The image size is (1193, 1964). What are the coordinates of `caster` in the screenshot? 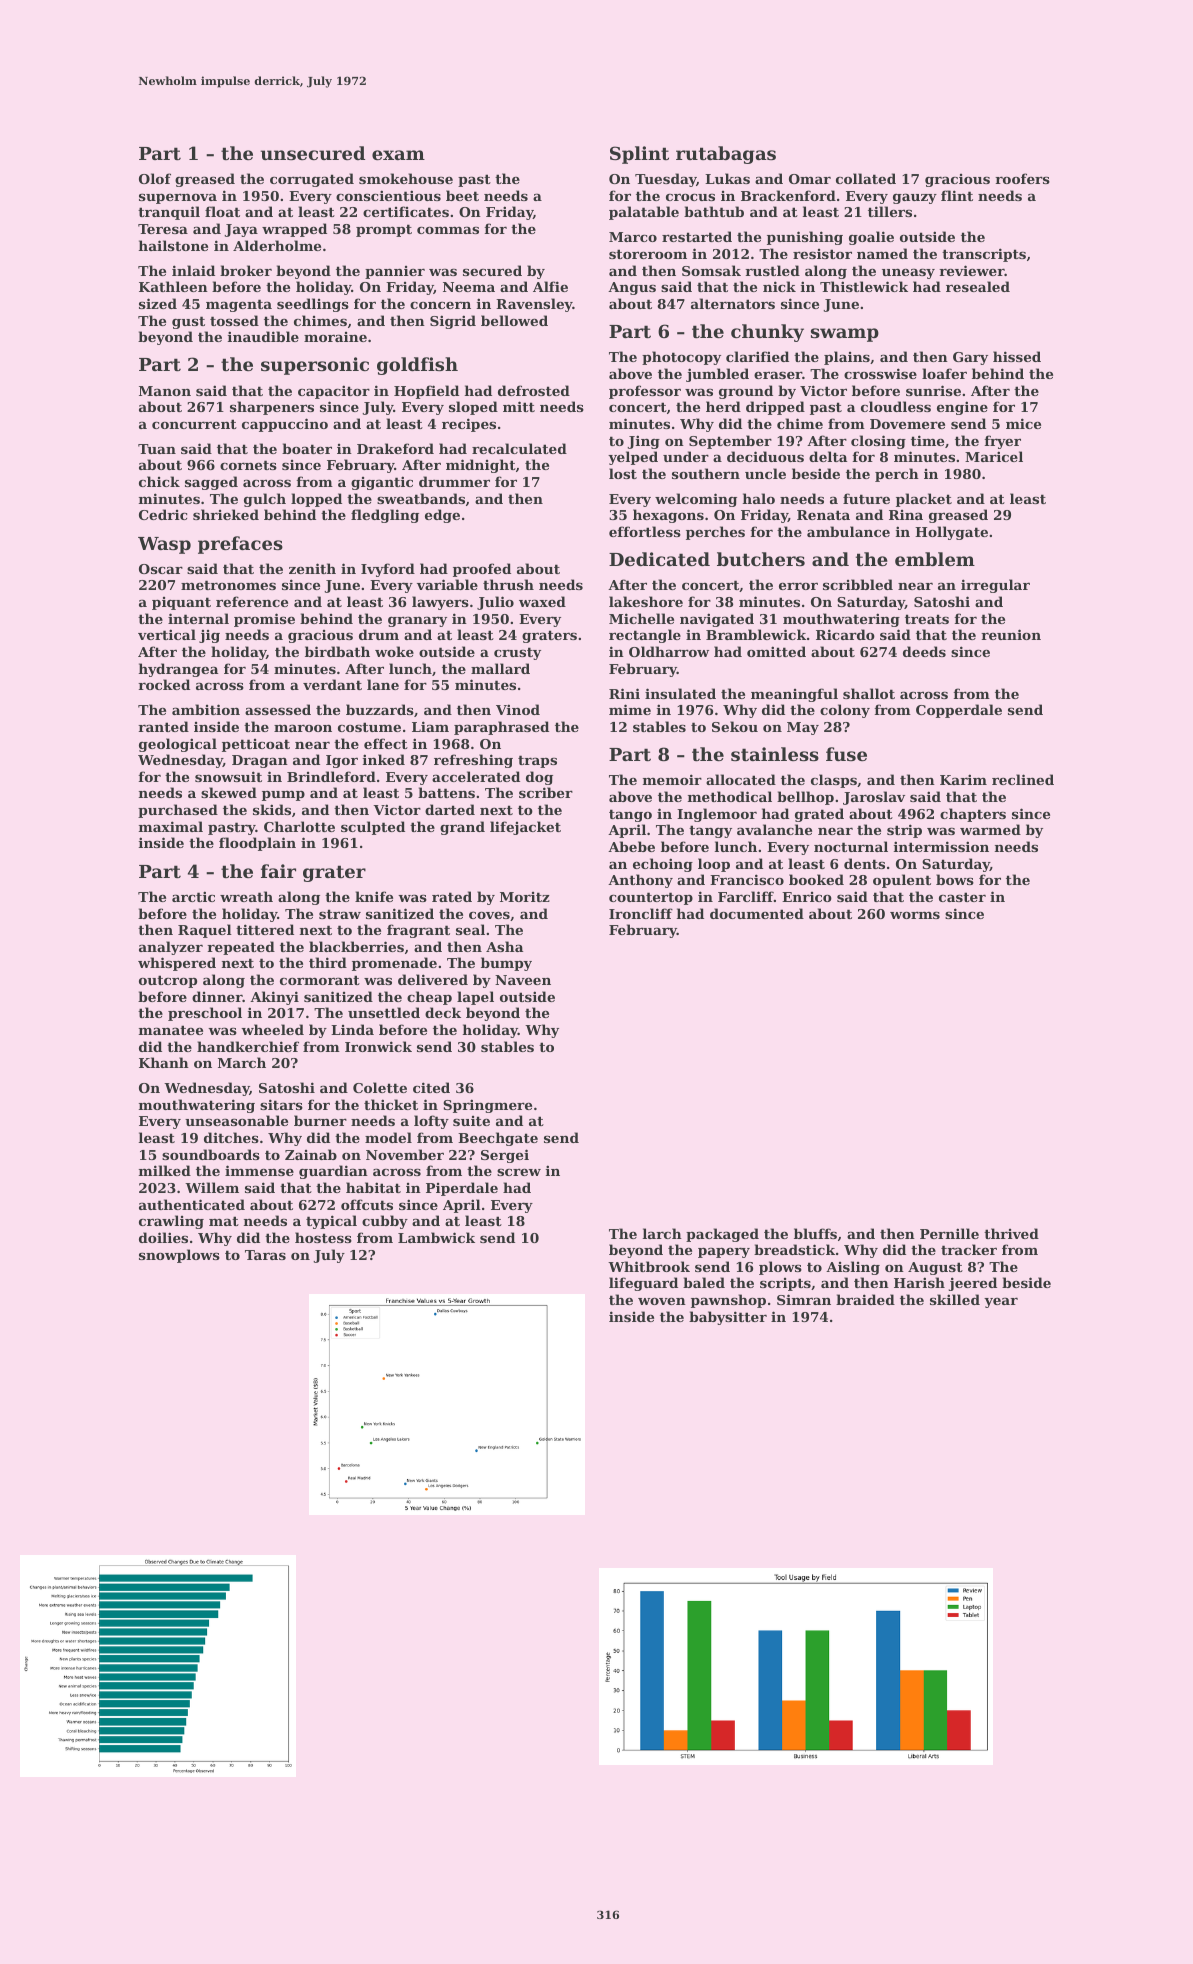 It's located at (962, 897).
